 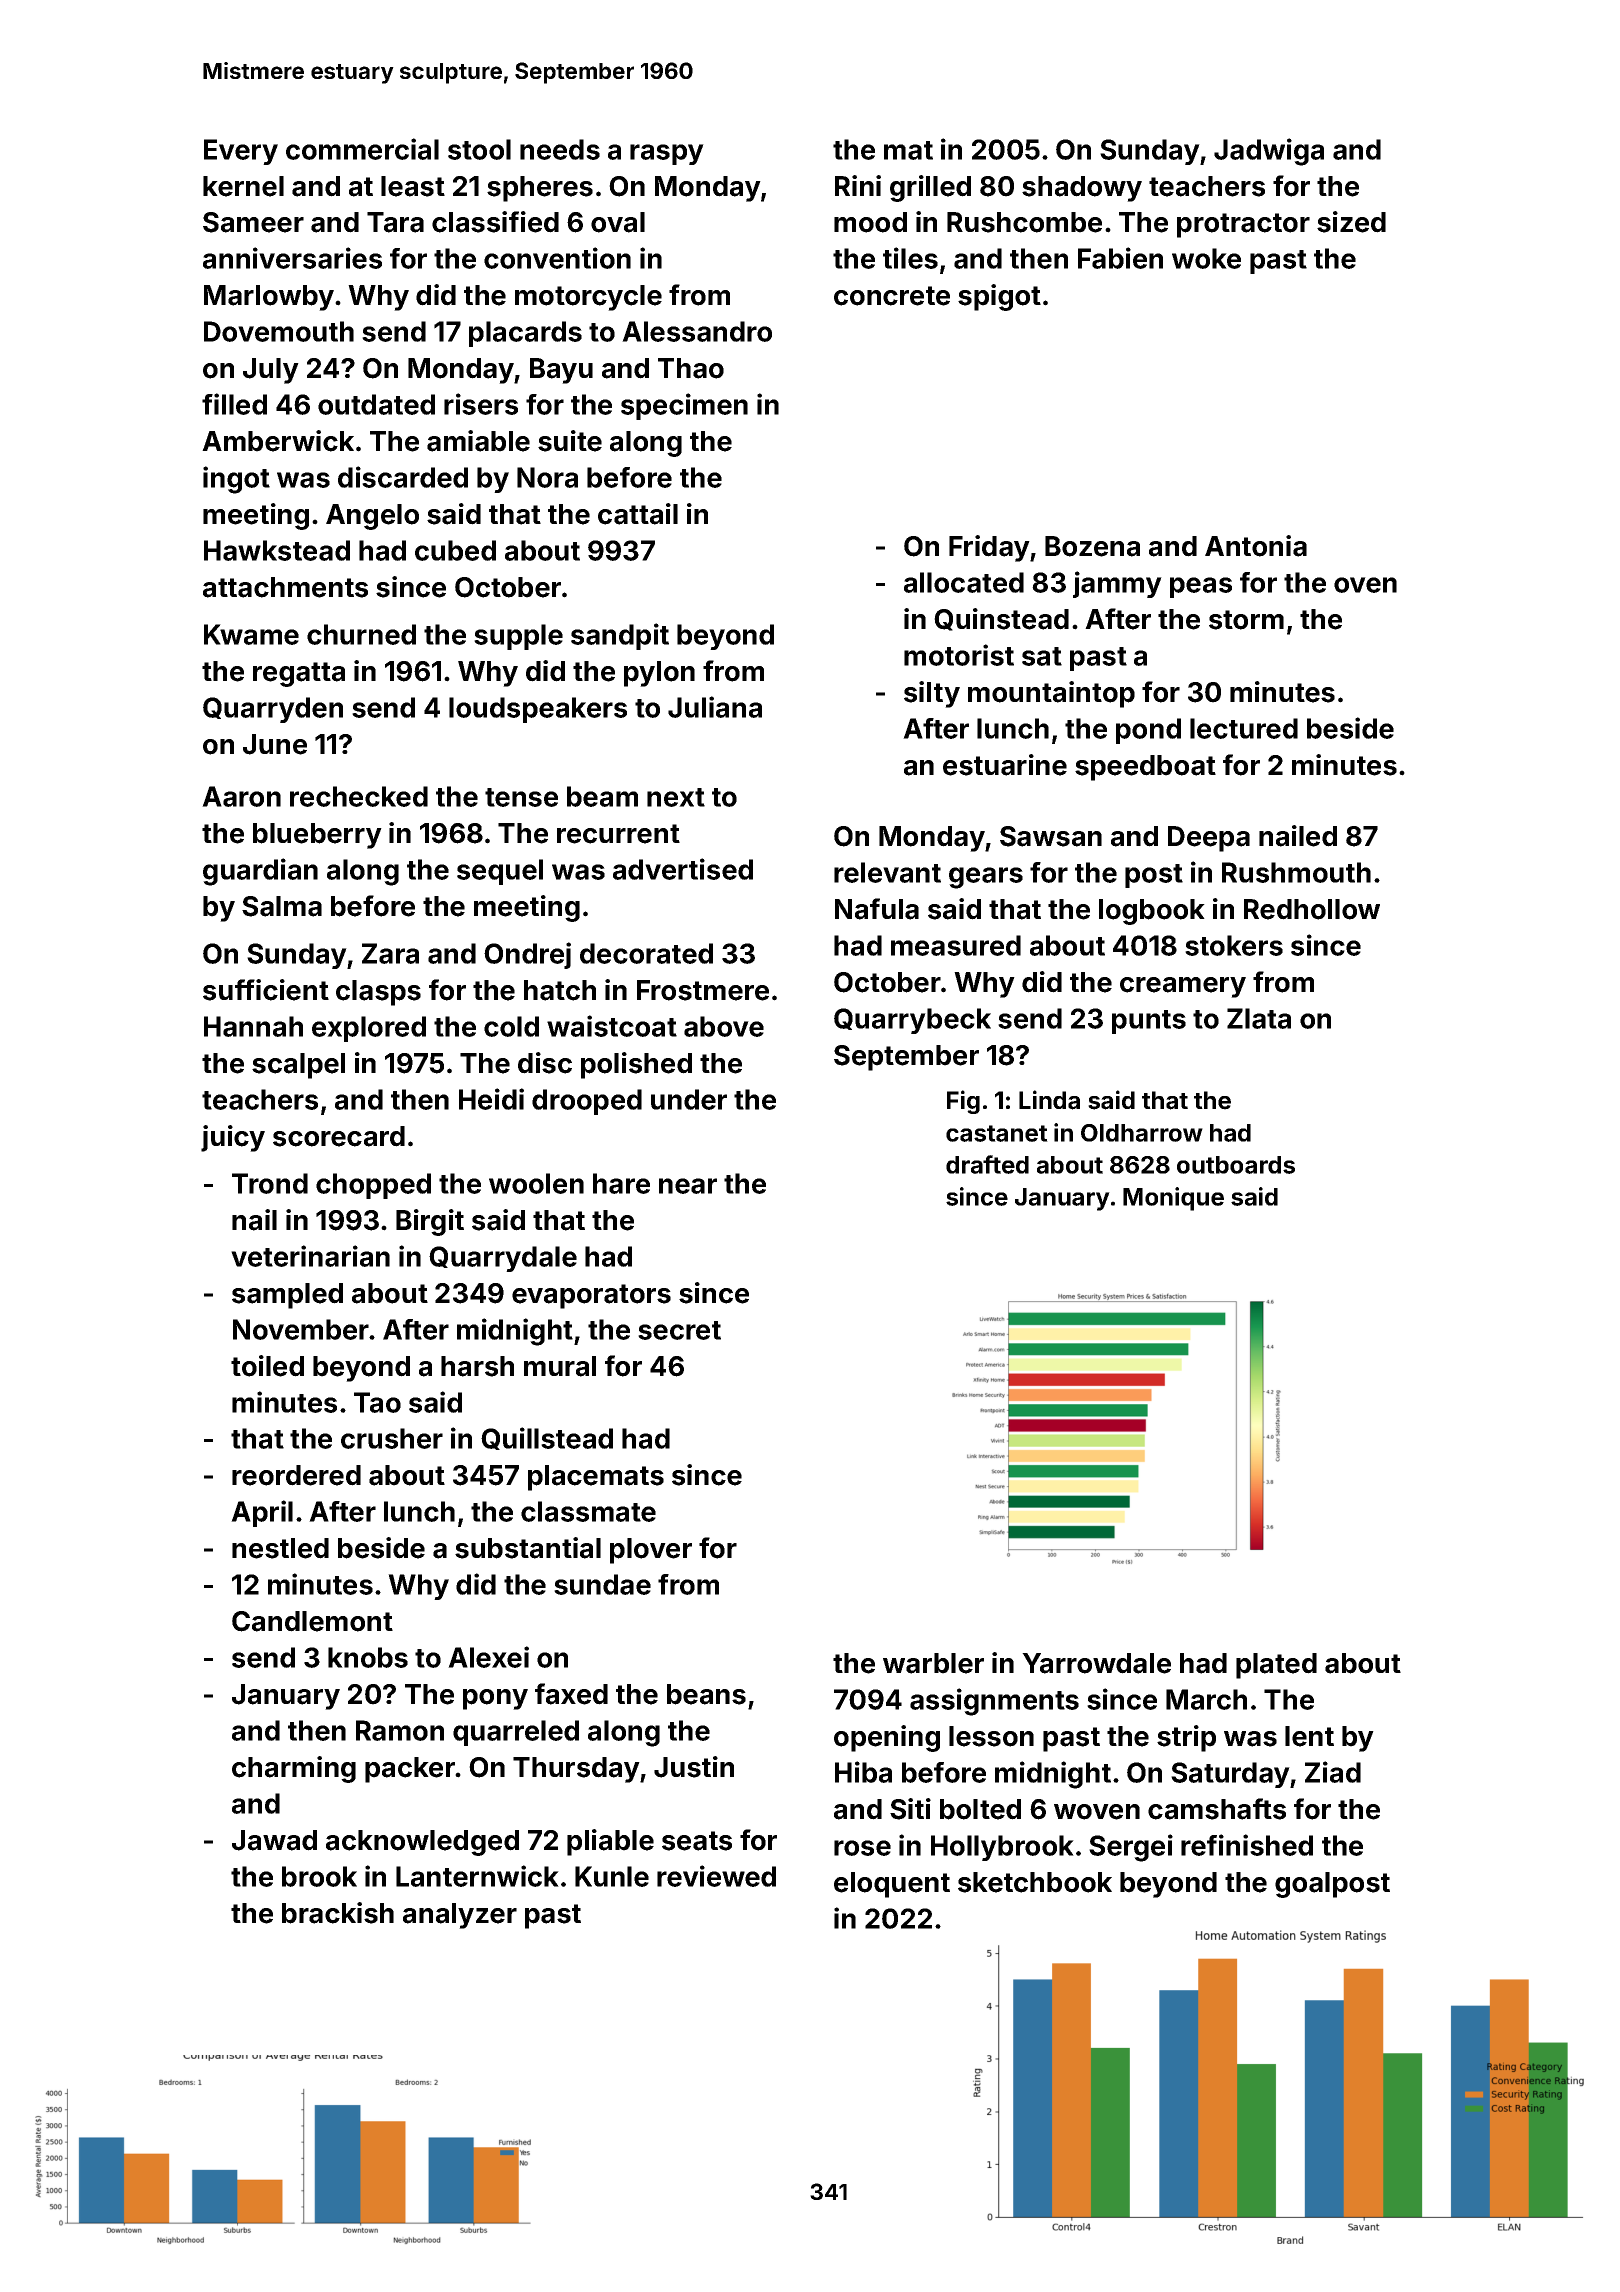 I want to click on Aaron, so click(x=241, y=796).
